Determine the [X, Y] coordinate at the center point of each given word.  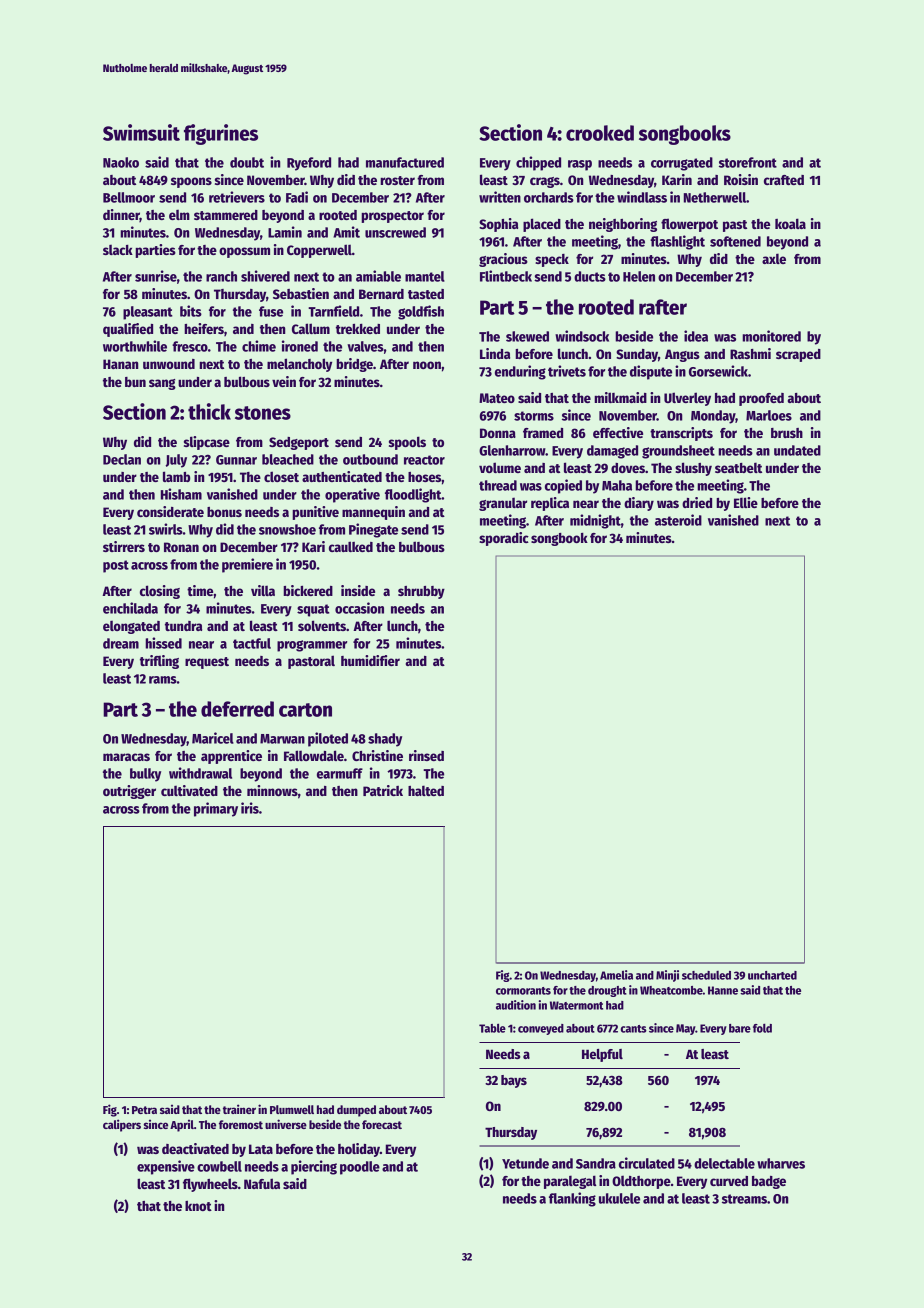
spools [407, 443]
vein [284, 381]
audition [516, 1005]
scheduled [706, 975]
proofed [761, 399]
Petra [144, 1110]
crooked [600, 133]
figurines [221, 134]
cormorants [523, 991]
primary [216, 809]
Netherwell [715, 197]
